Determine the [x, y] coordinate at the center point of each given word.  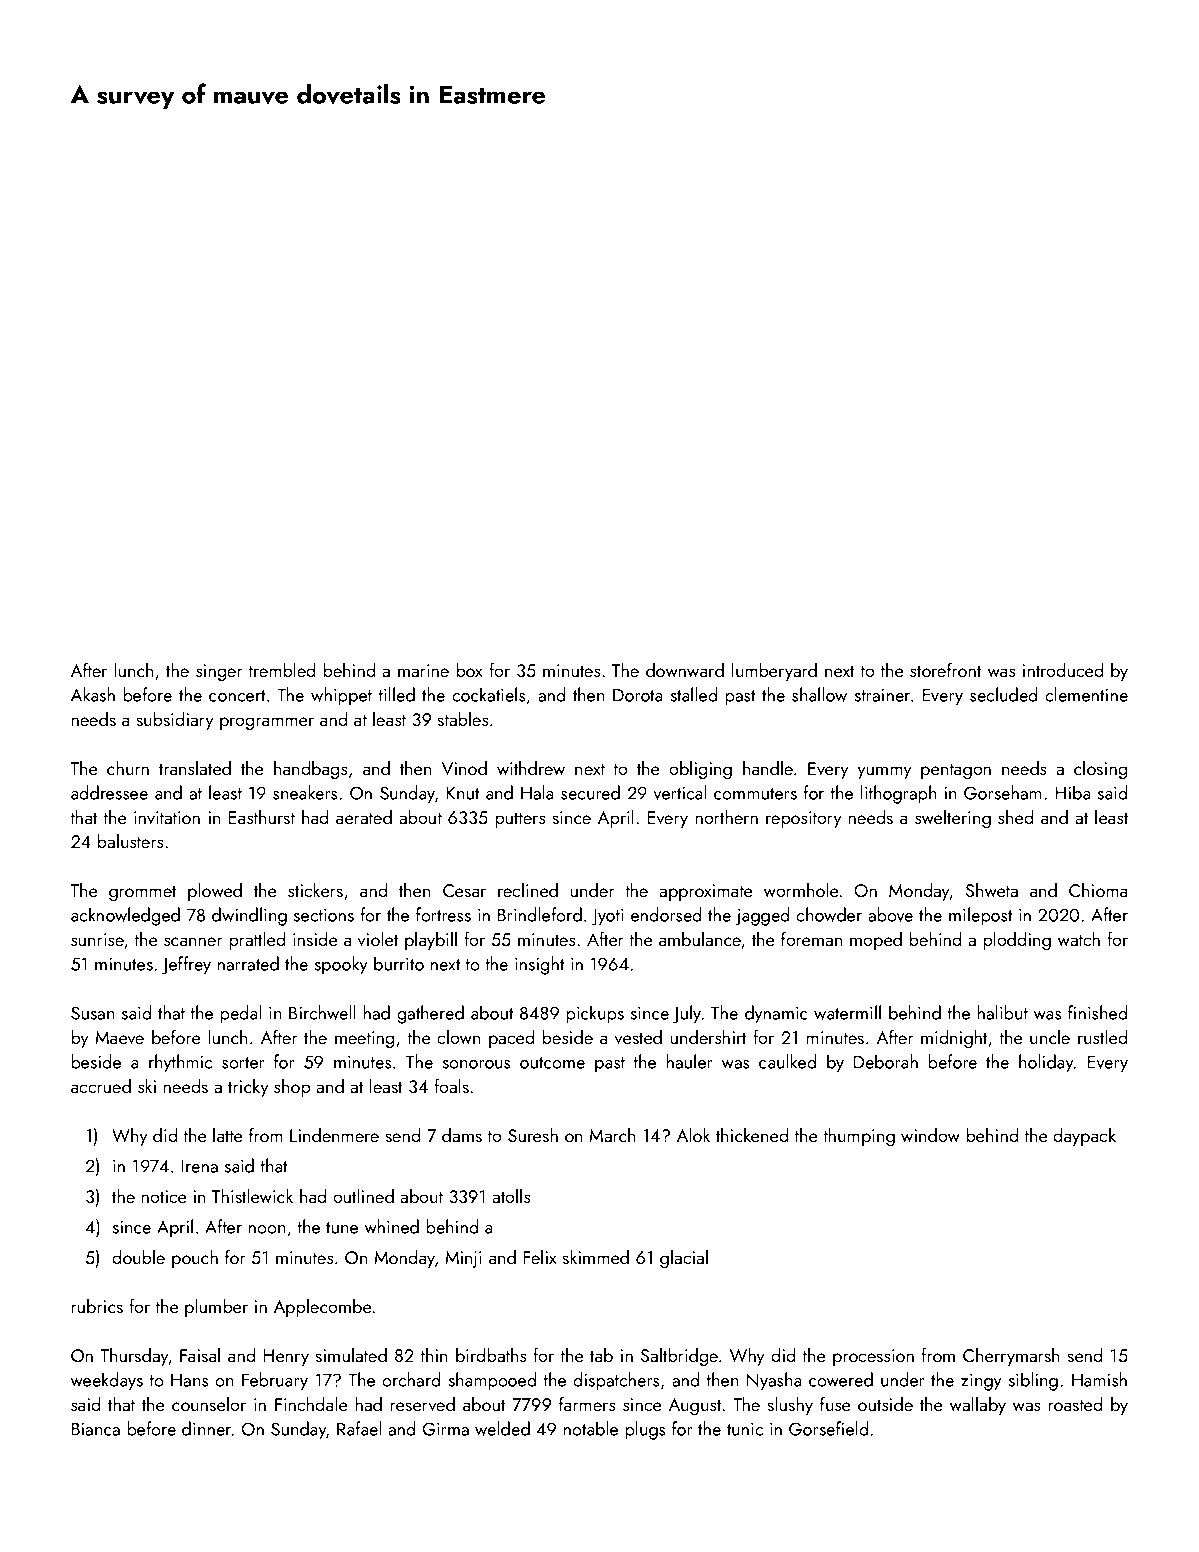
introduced [1063, 670]
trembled [281, 670]
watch [1079, 939]
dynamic [776, 1014]
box [470, 670]
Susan [92, 1013]
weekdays [107, 1381]
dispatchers [616, 1381]
